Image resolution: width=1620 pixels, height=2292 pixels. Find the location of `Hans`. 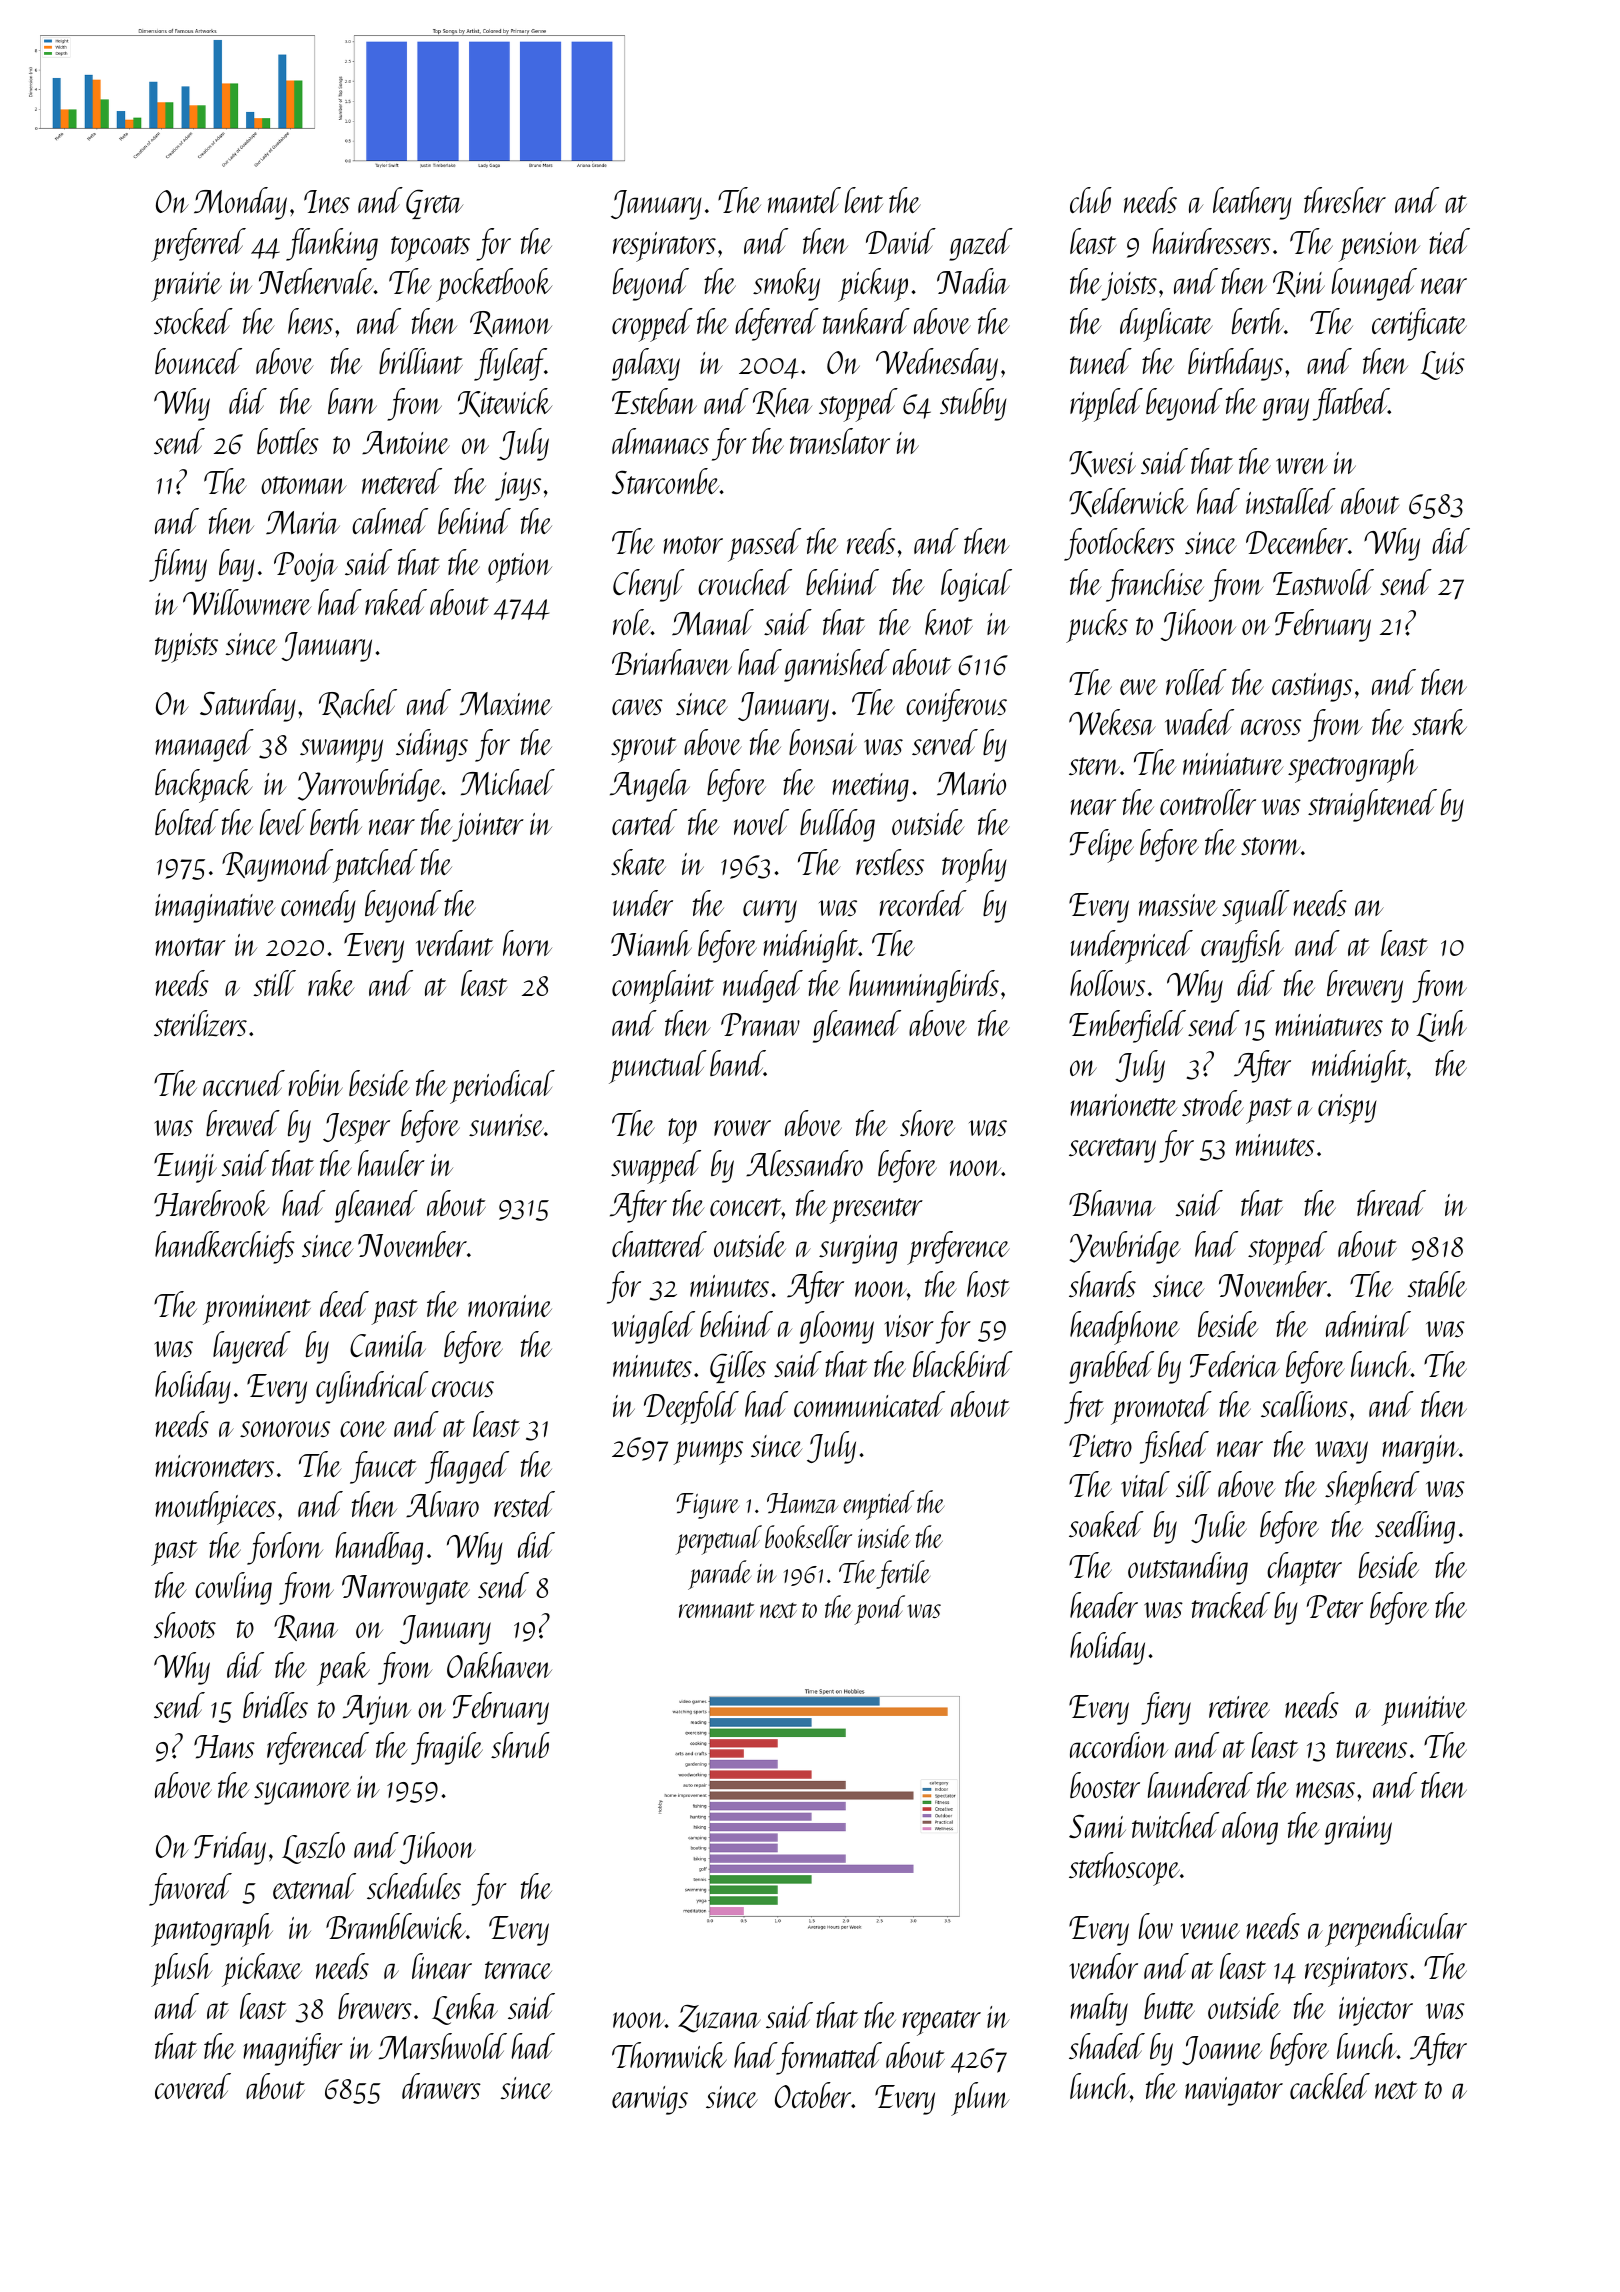

Hans is located at coordinates (224, 1747).
